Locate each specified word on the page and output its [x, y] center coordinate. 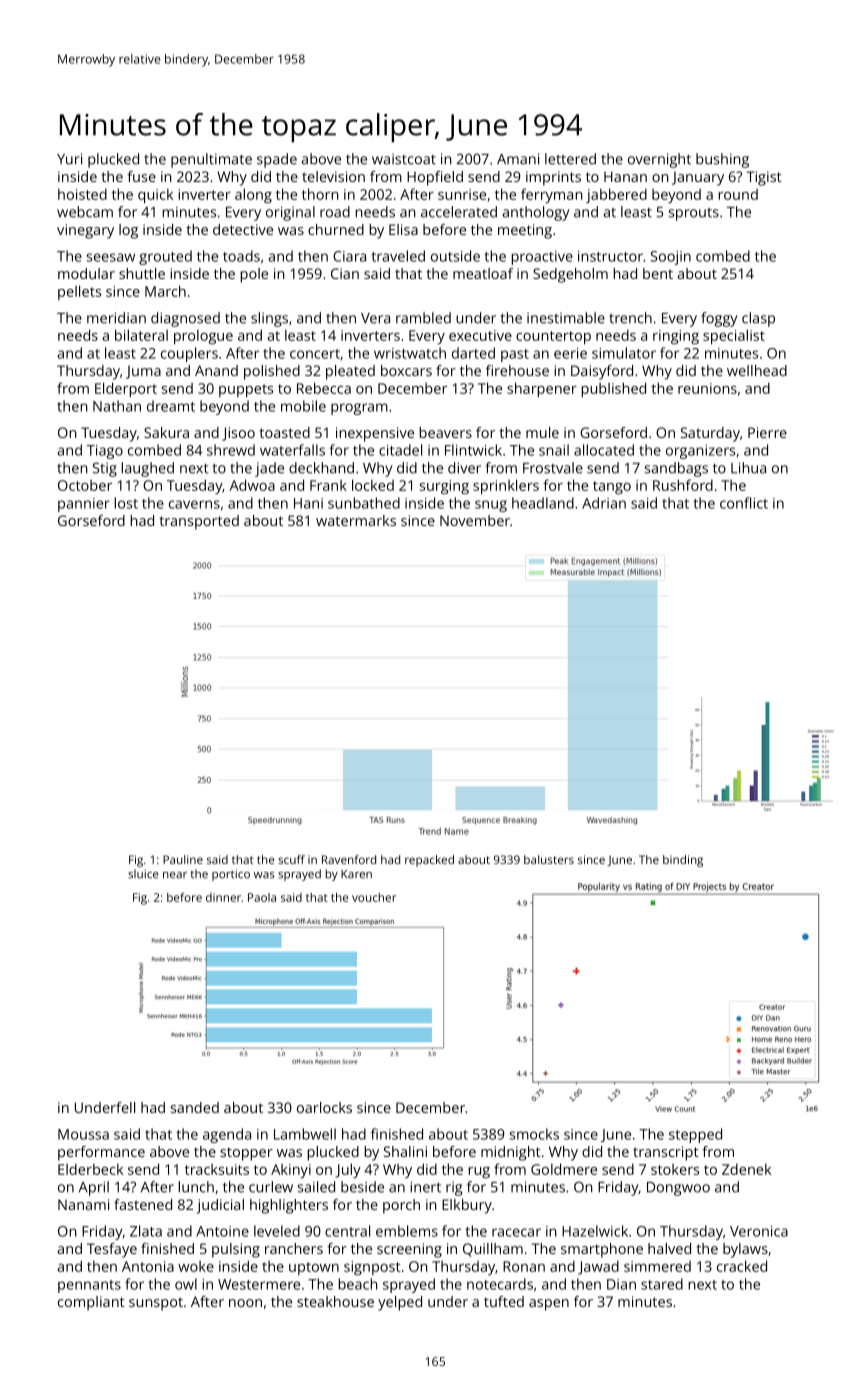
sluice [143, 874]
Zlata [146, 1231]
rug [479, 1172]
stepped [695, 1135]
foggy [719, 319]
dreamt [171, 406]
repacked [429, 861]
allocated [604, 450]
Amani [518, 159]
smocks [534, 1134]
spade [277, 160]
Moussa [83, 1134]
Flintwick [473, 450]
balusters [549, 859]
